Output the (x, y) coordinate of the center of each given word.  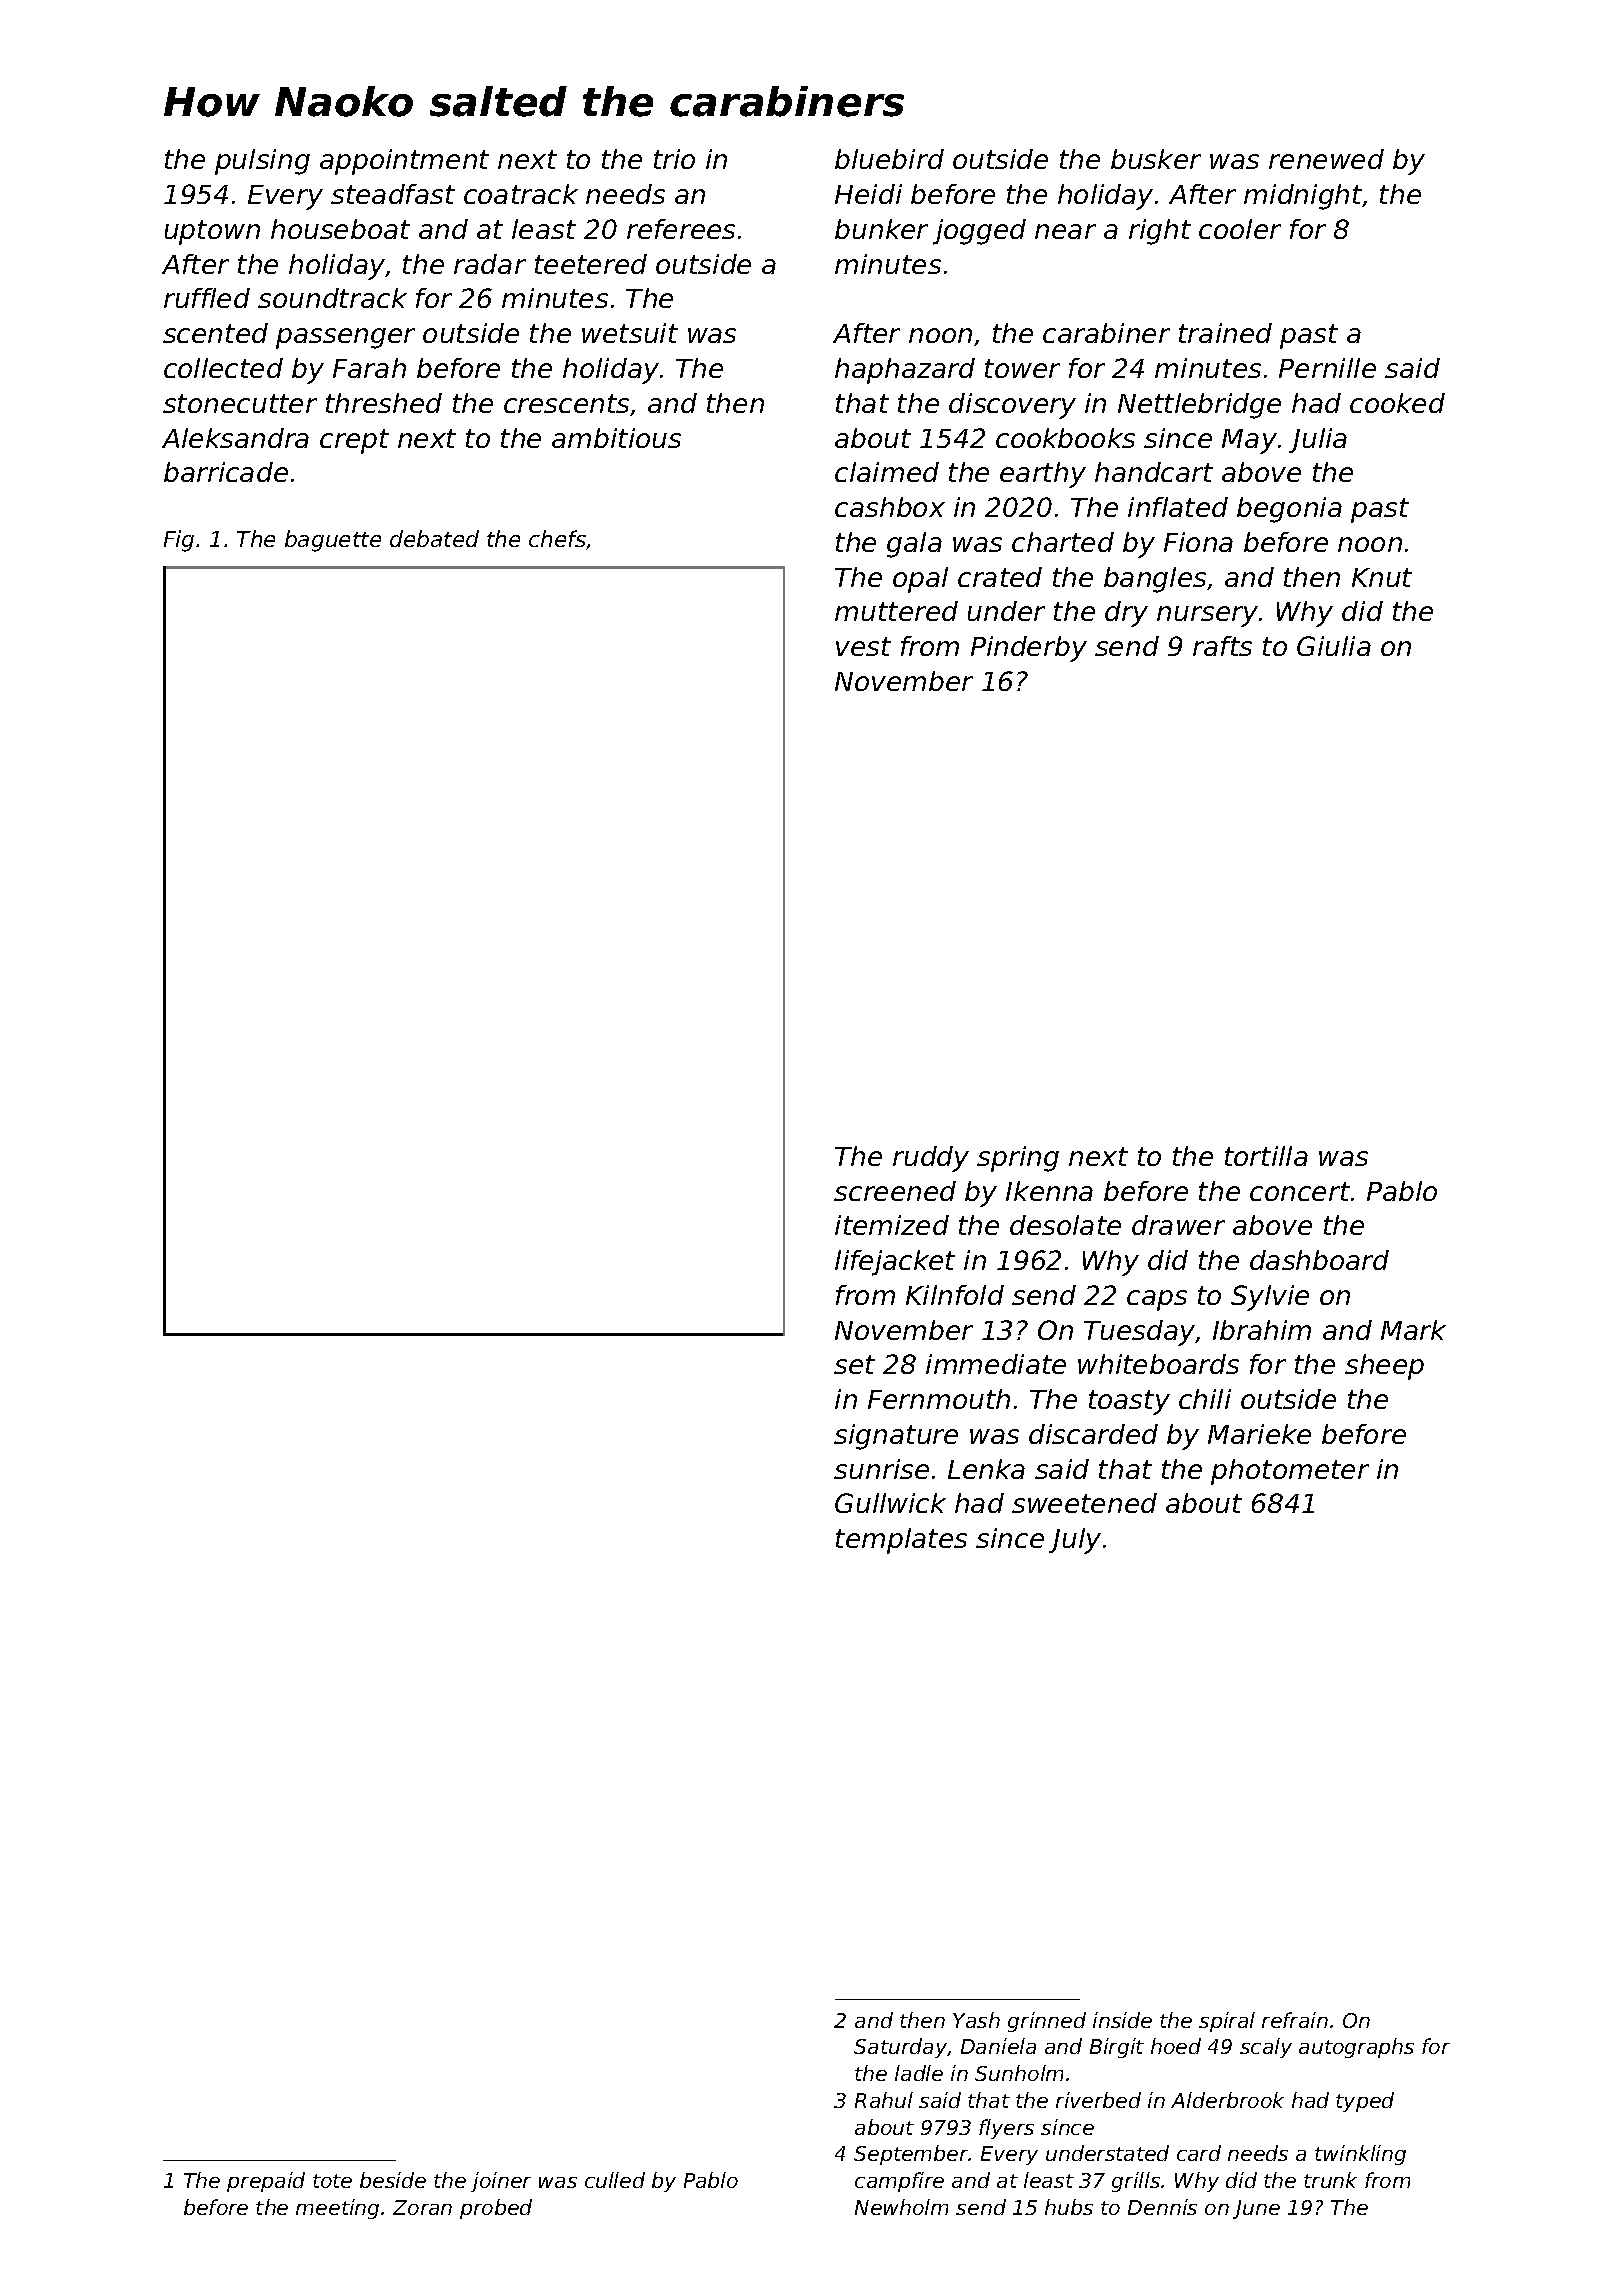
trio (674, 159)
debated (434, 538)
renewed (1326, 159)
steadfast (393, 194)
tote (332, 2181)
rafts (1222, 646)
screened (895, 1191)
